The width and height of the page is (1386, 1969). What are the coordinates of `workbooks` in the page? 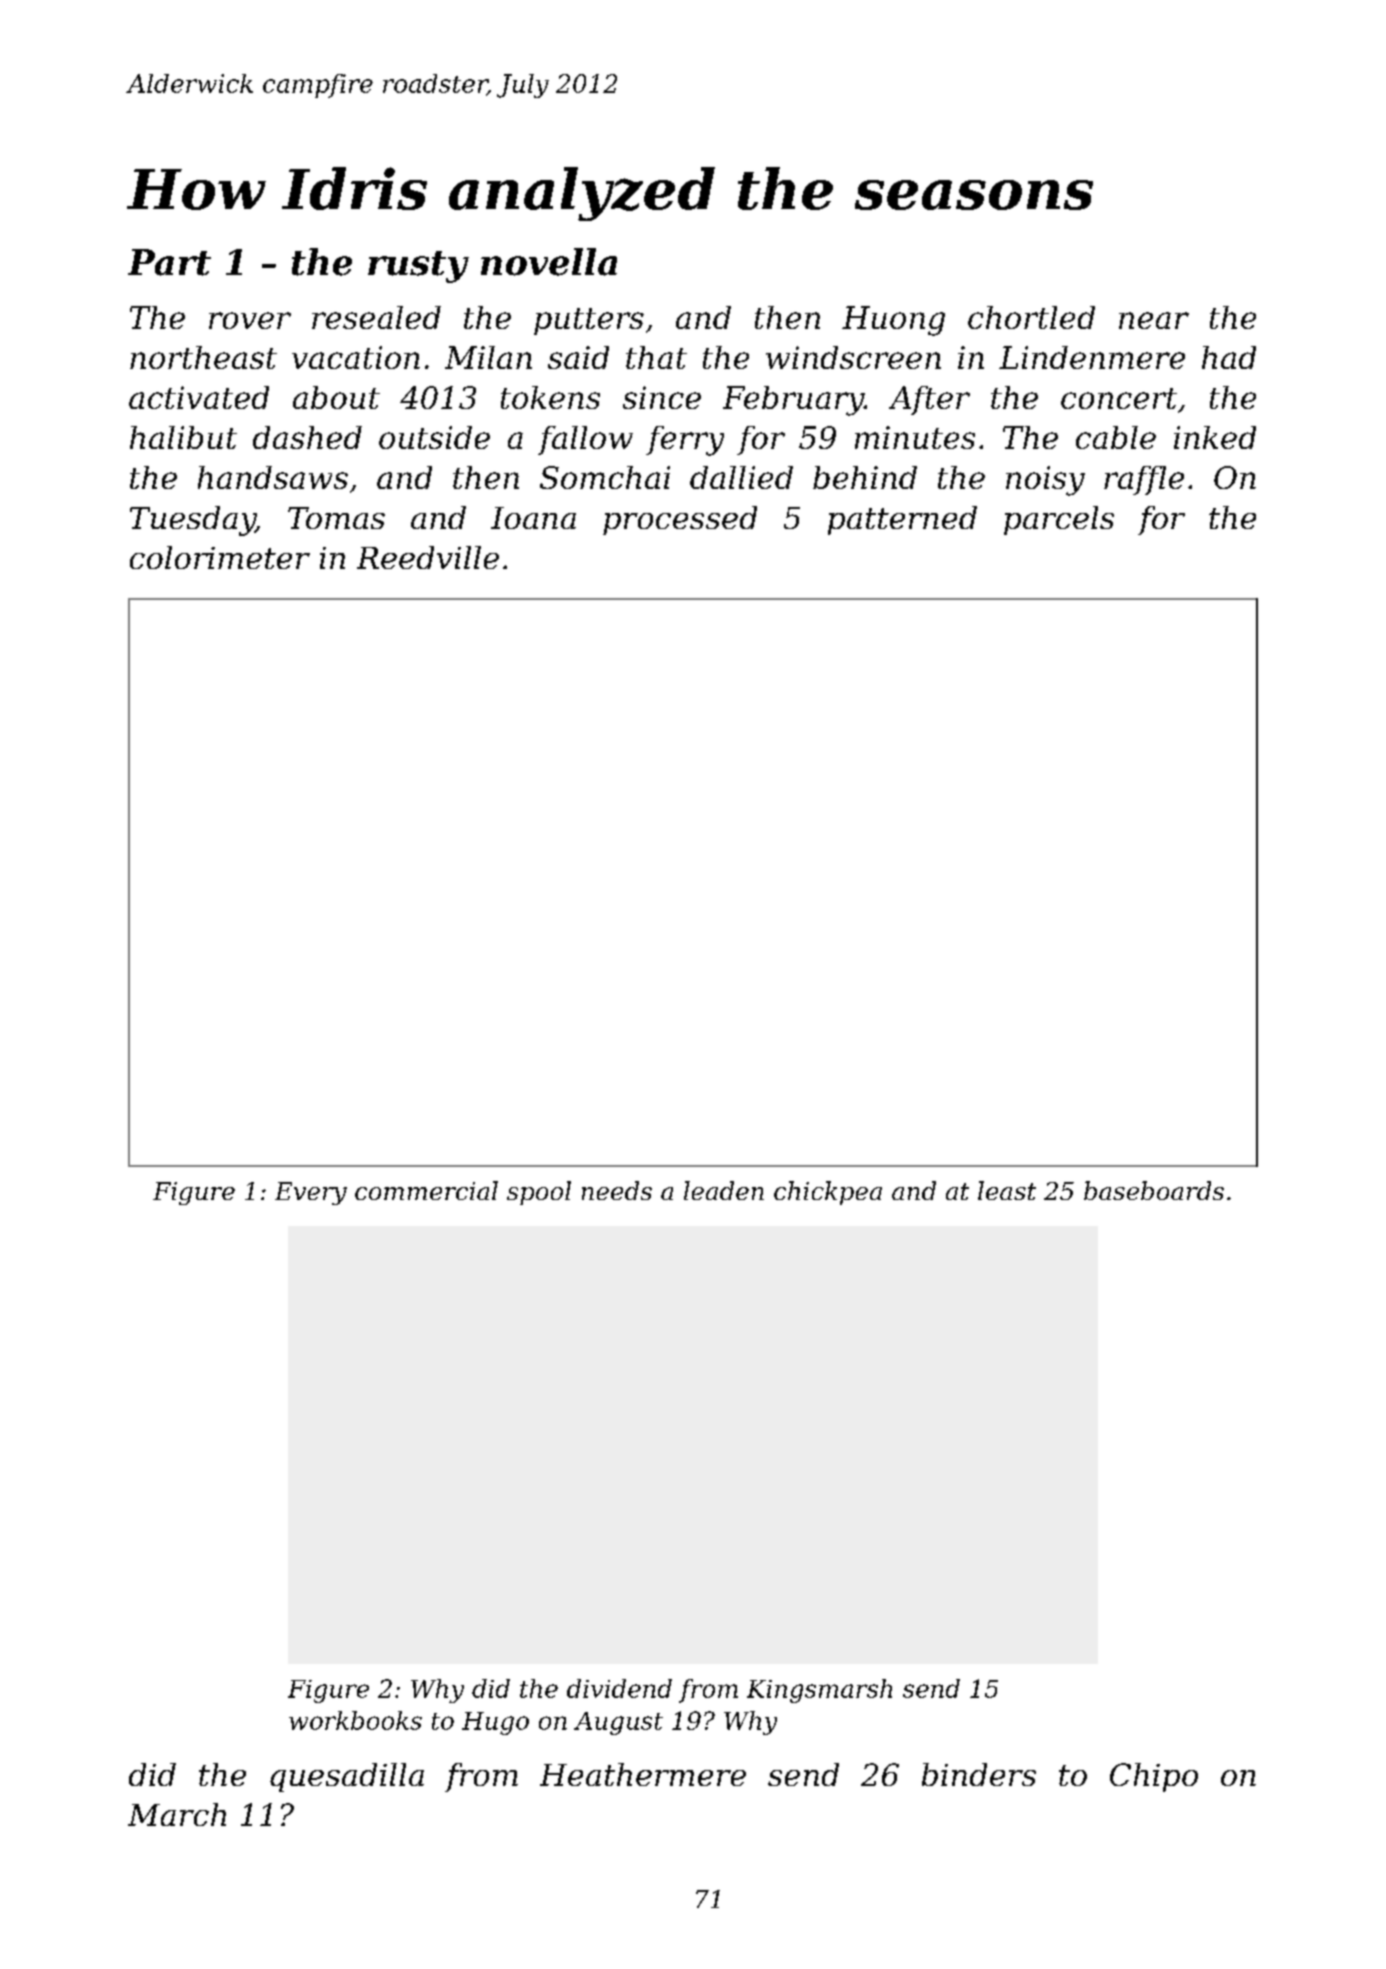 It's located at (355, 1720).
